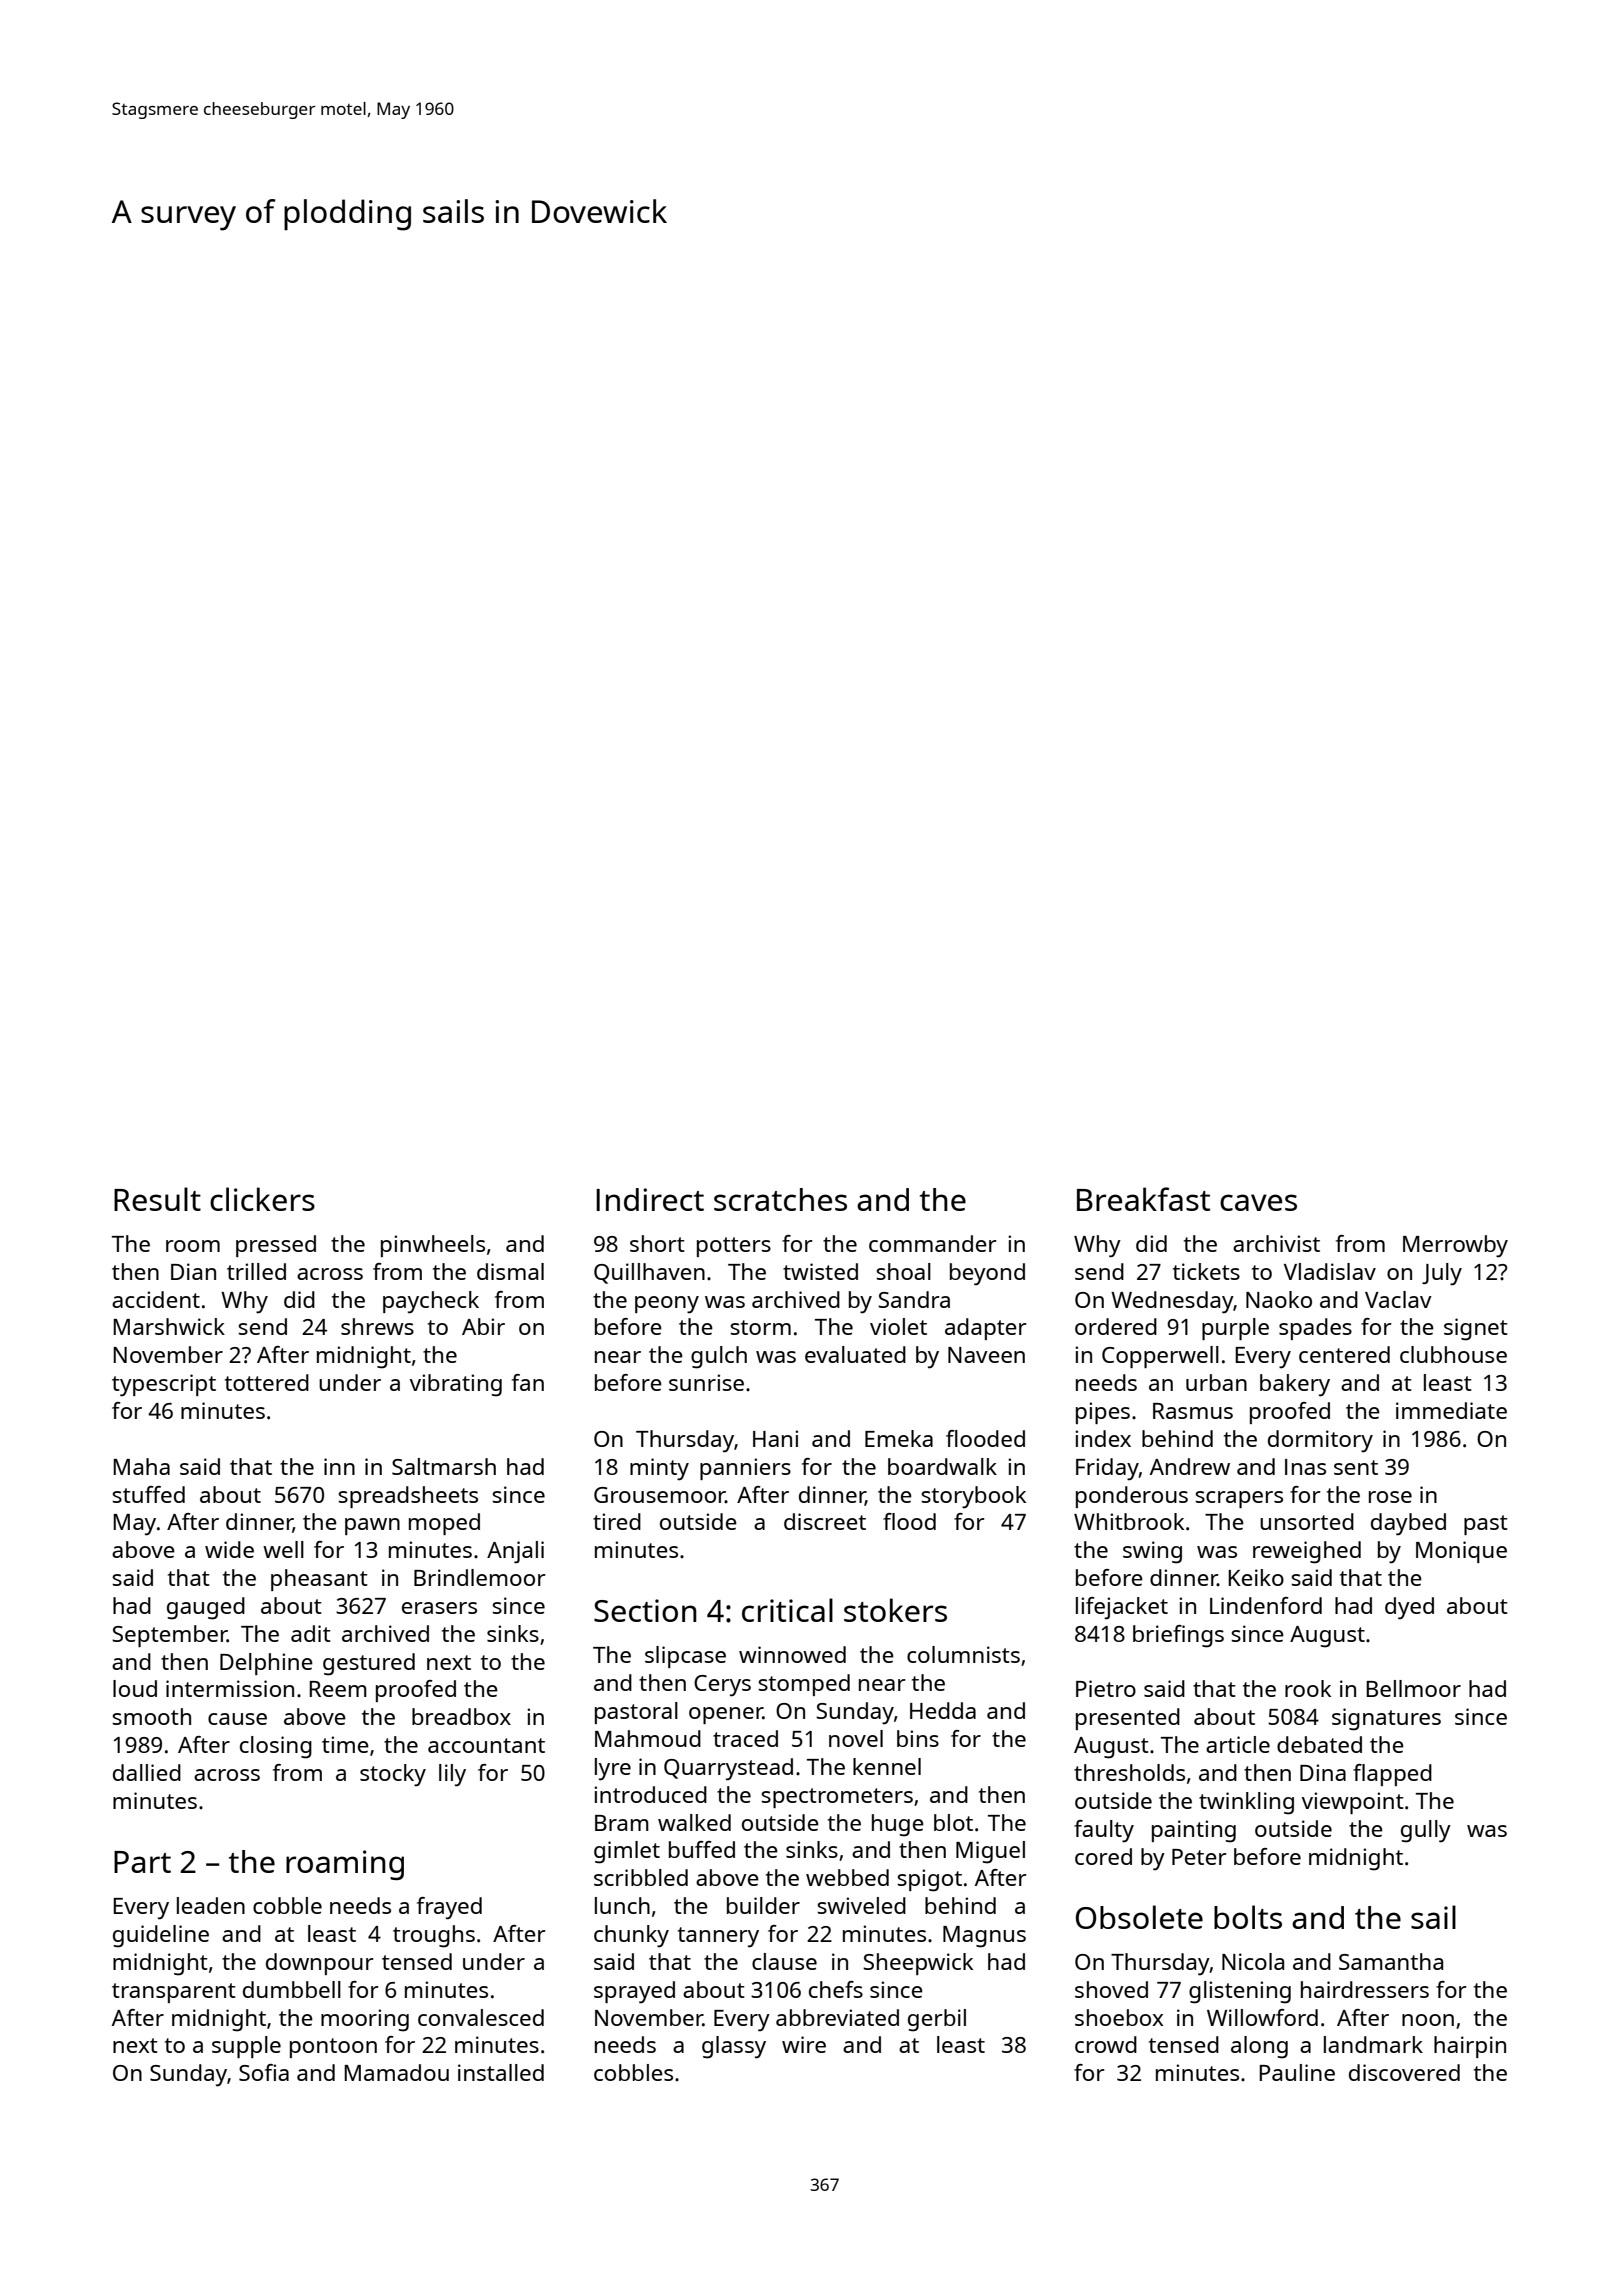  I want to click on Mamadou, so click(396, 2072).
